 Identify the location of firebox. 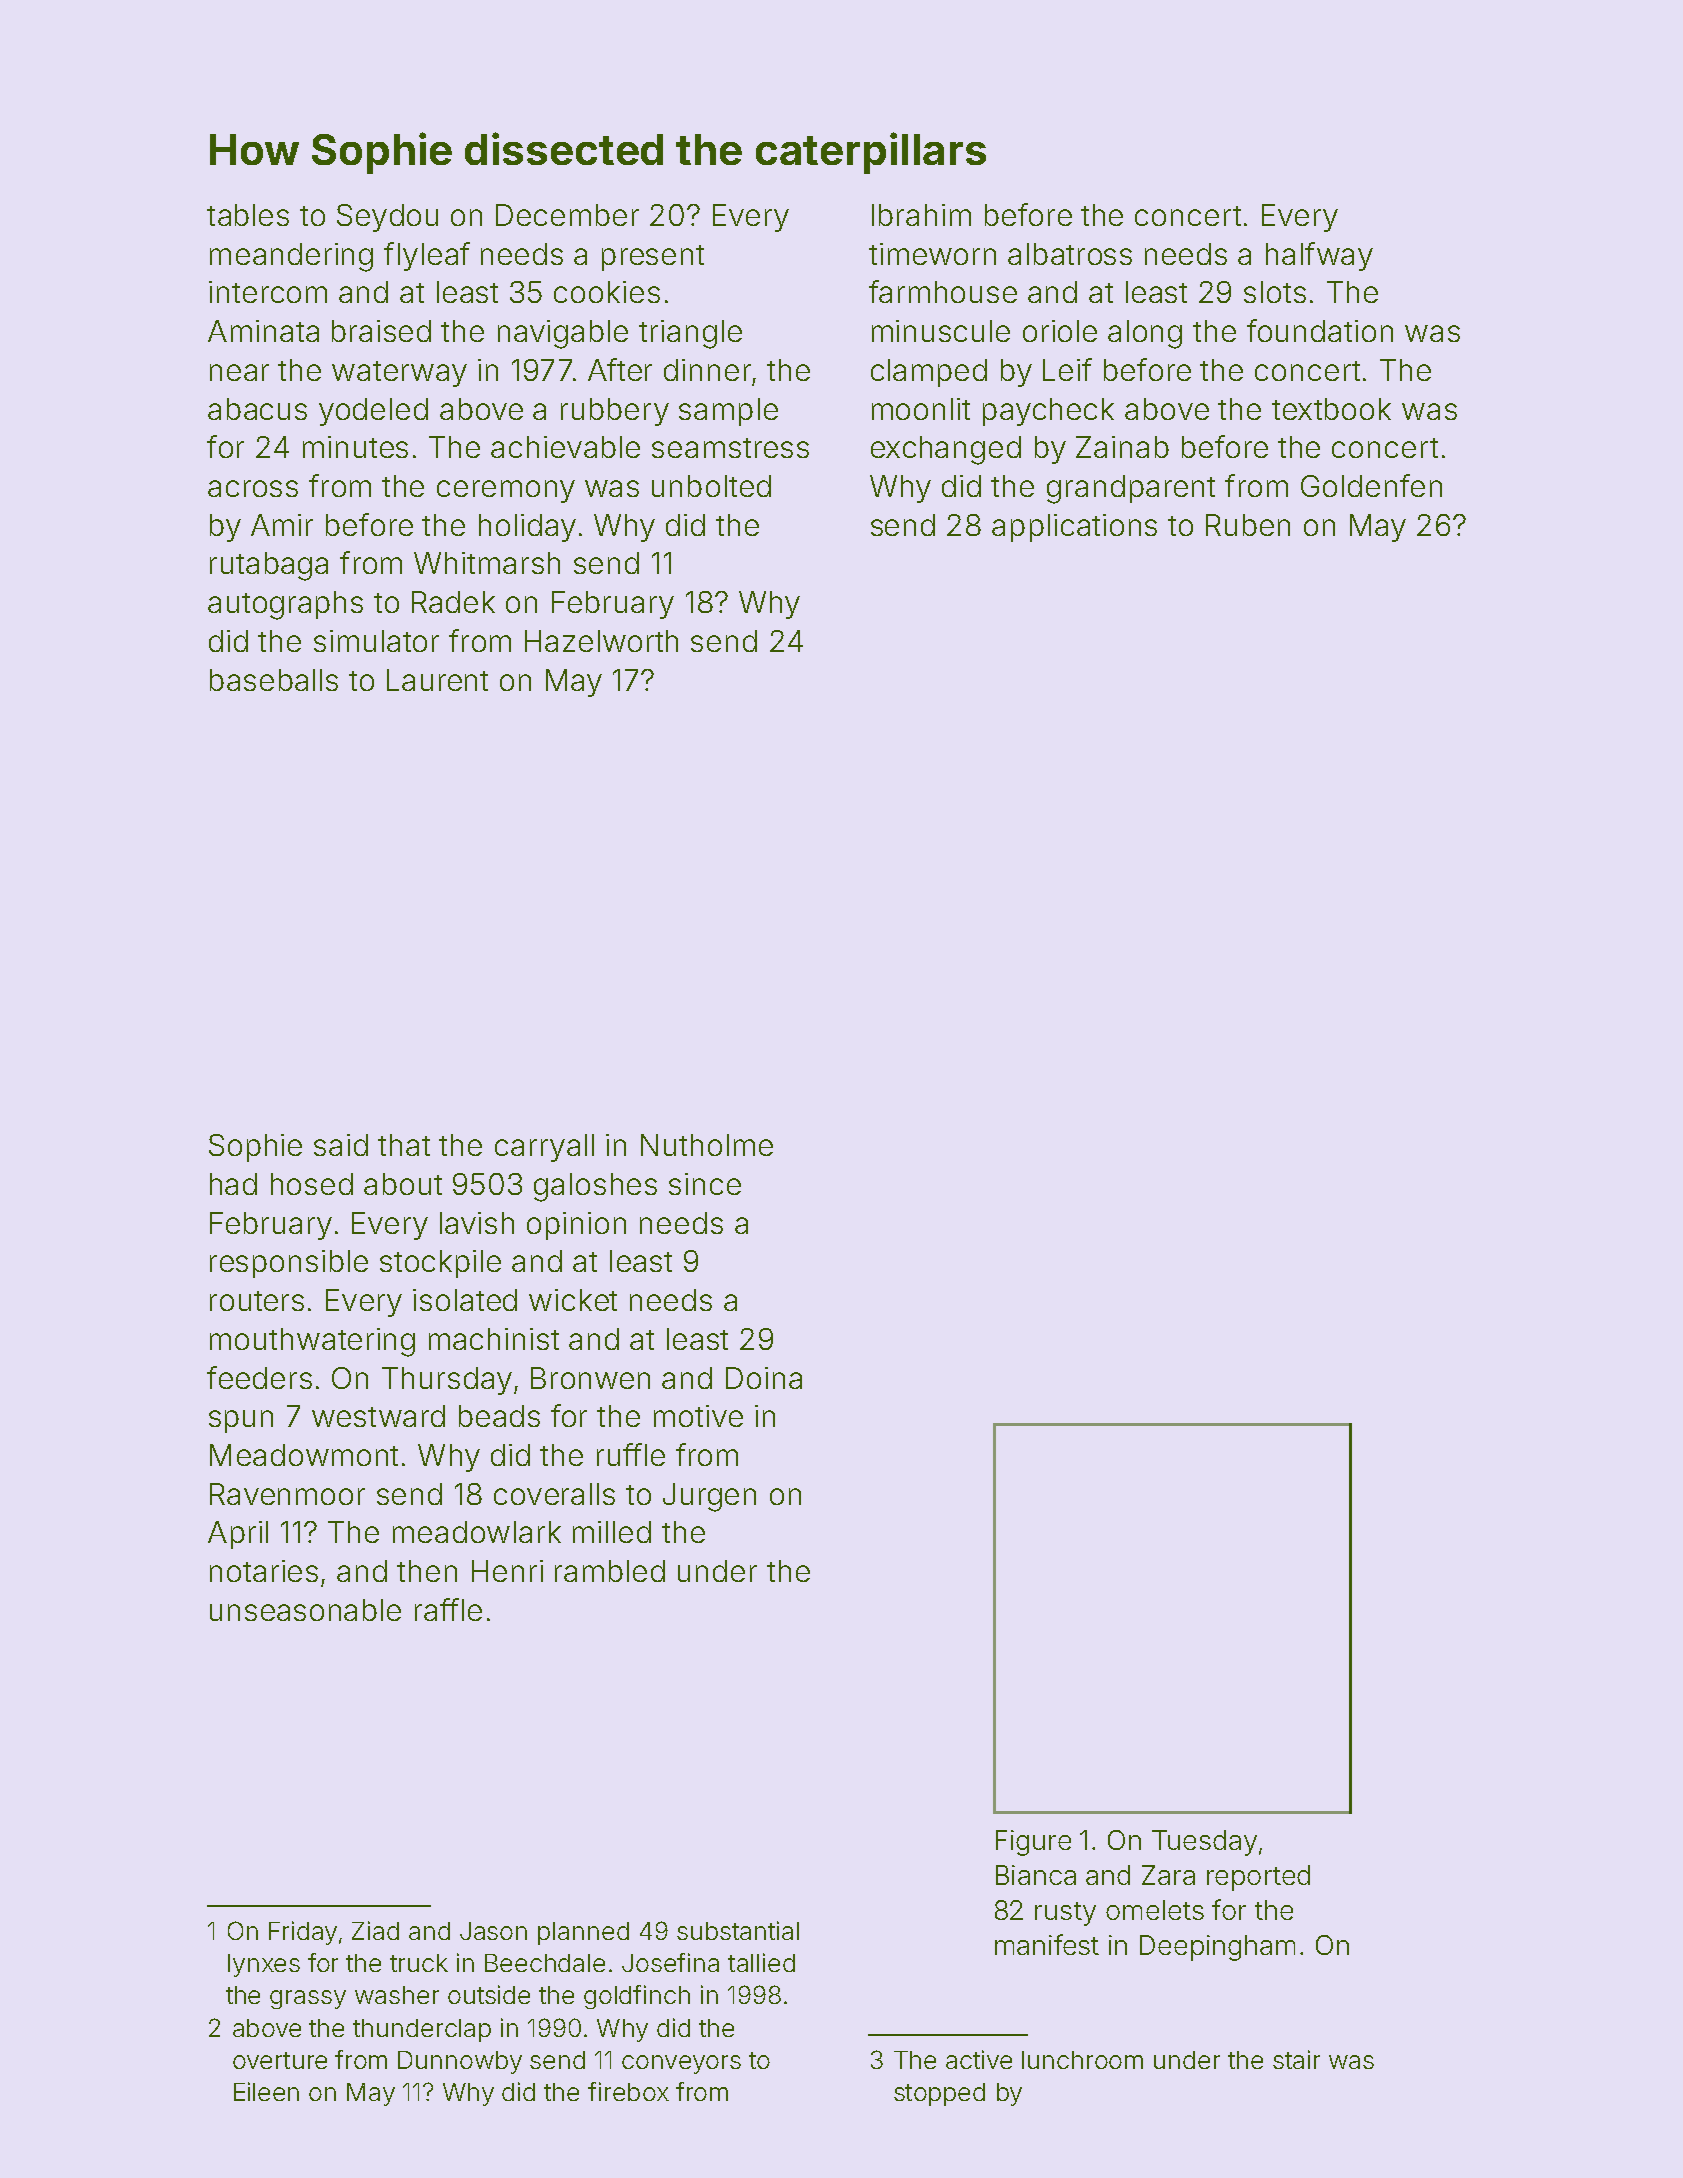
(628, 2091).
